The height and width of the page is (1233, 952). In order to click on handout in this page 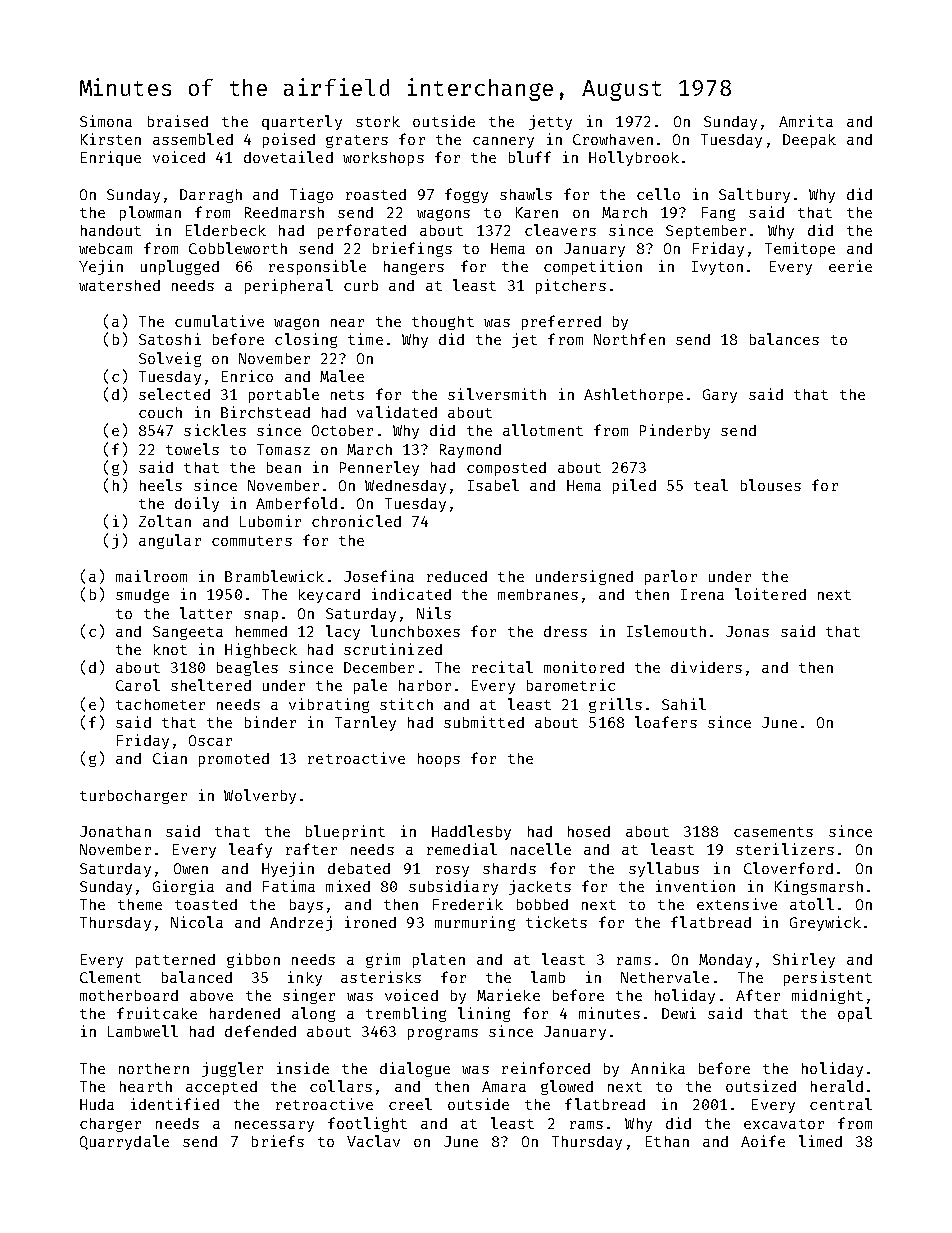, I will do `click(111, 230)`.
